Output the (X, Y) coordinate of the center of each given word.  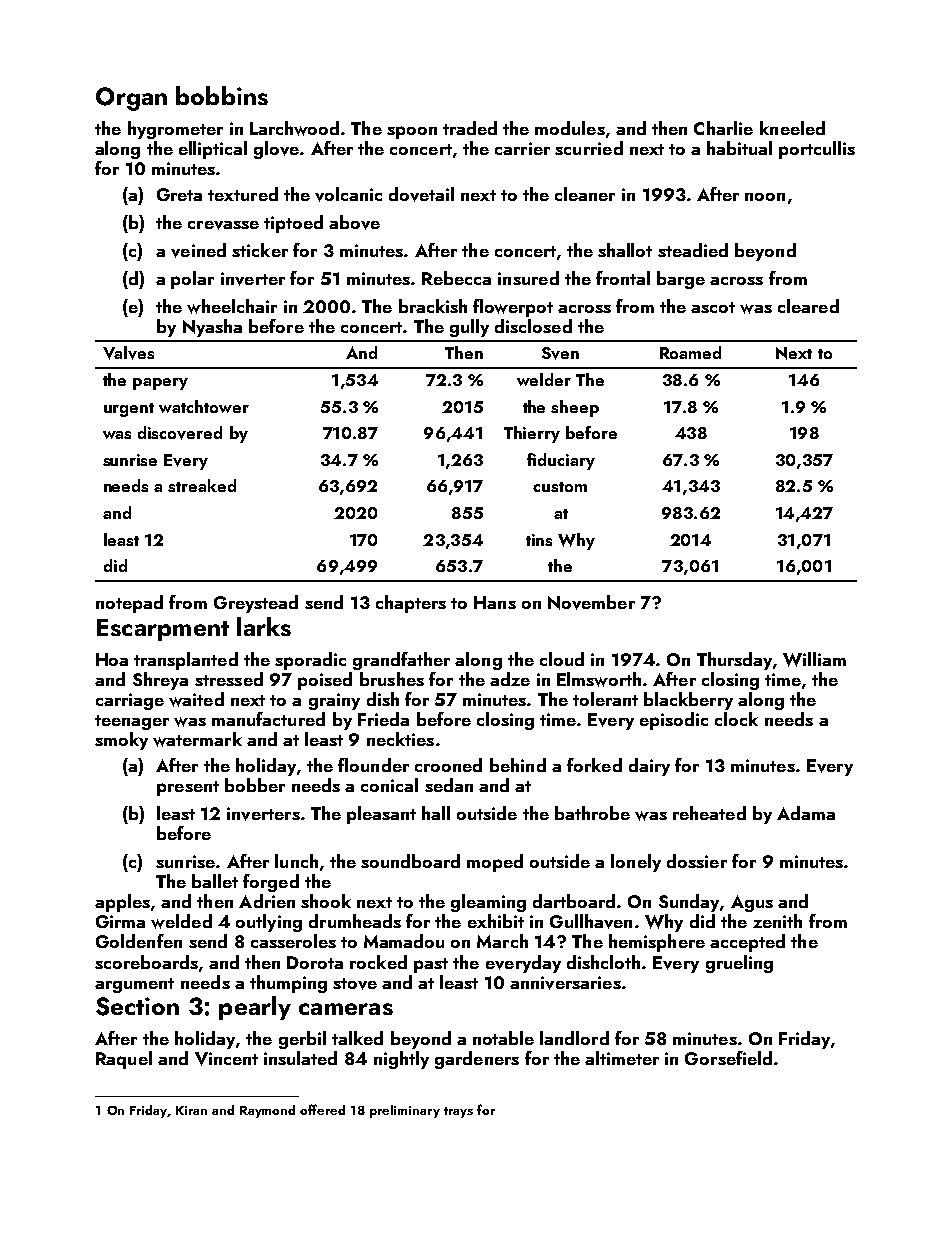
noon (765, 197)
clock (736, 719)
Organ (131, 99)
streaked (202, 485)
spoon (412, 132)
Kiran (191, 1110)
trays (458, 1112)
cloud (562, 659)
